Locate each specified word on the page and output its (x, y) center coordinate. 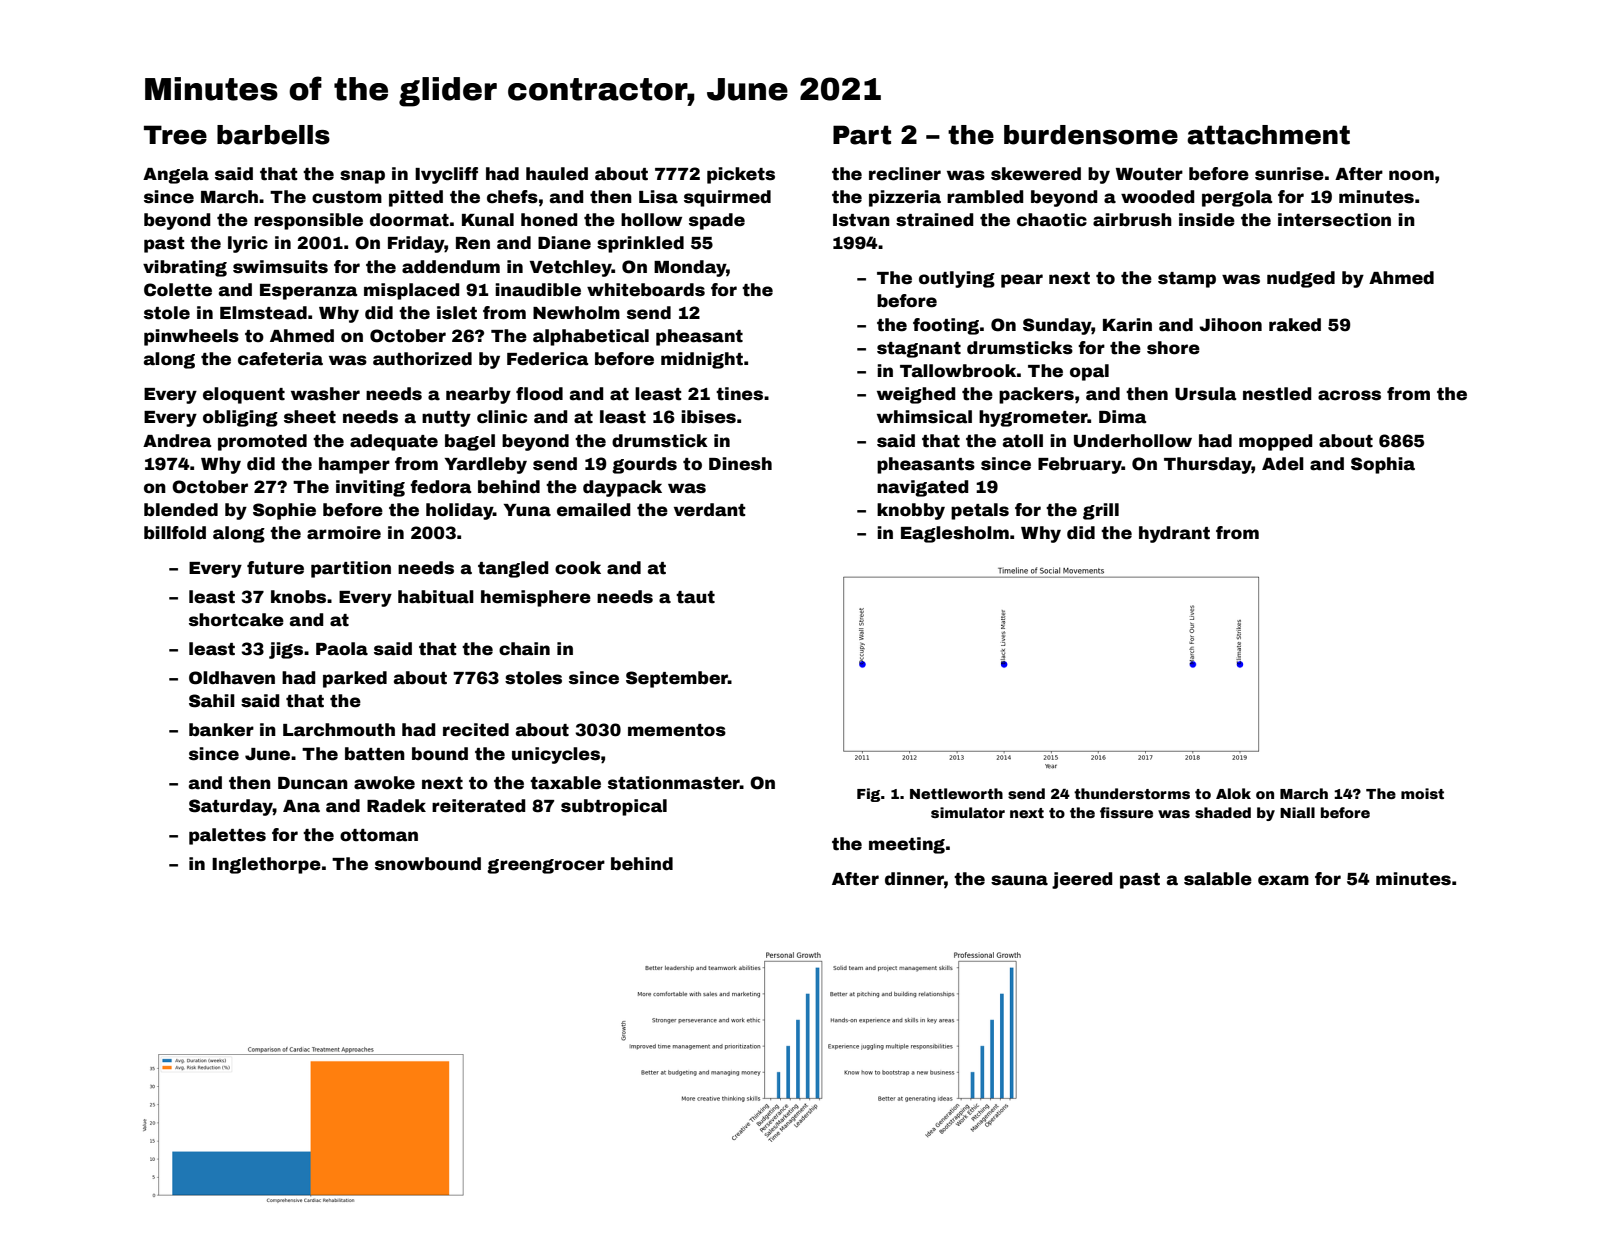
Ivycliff (446, 175)
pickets (741, 175)
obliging (240, 418)
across (1349, 395)
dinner (914, 879)
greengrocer (546, 866)
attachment (1268, 135)
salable (1218, 879)
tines (739, 394)
